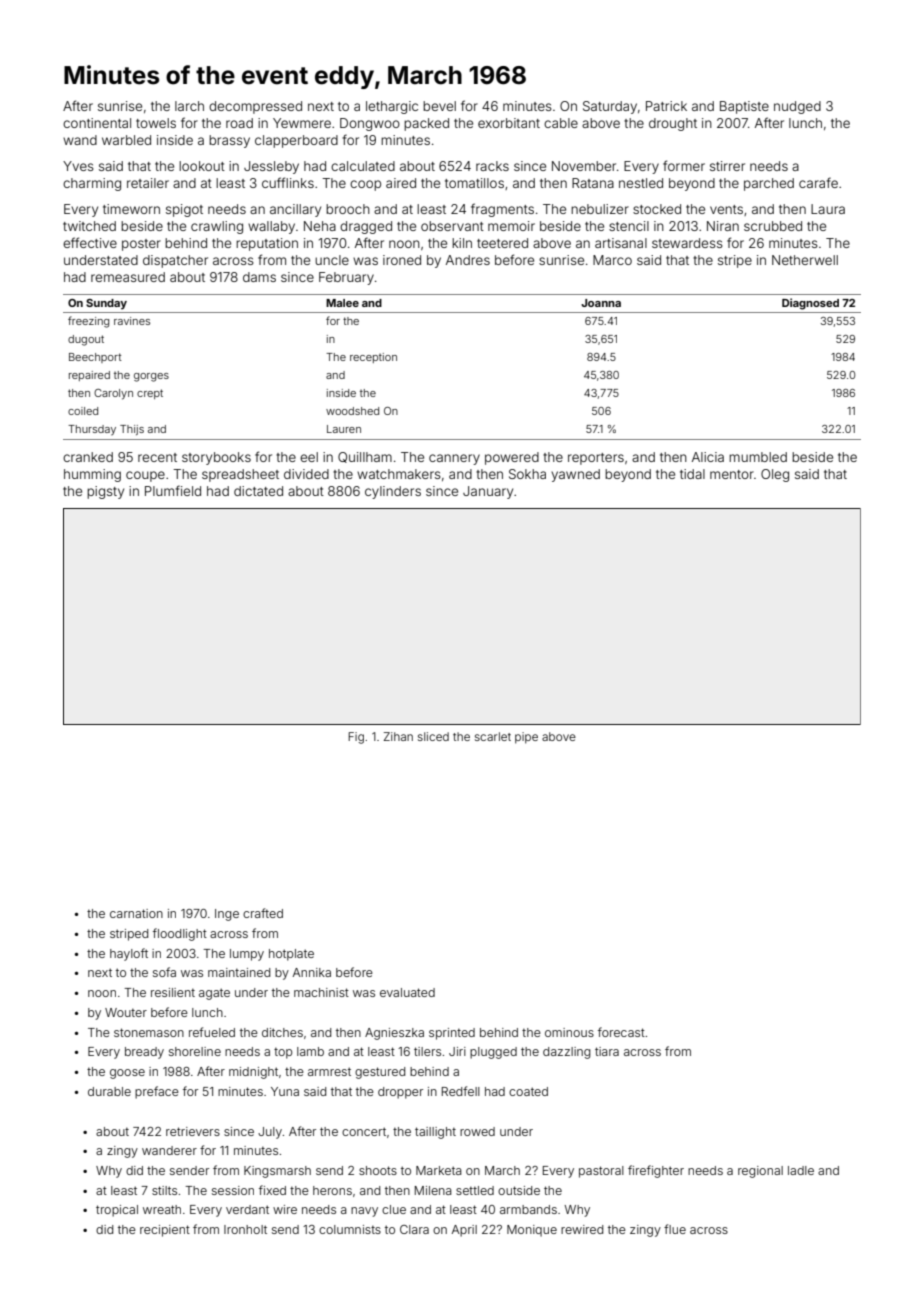  I want to click on Joanna, so click(601, 303).
